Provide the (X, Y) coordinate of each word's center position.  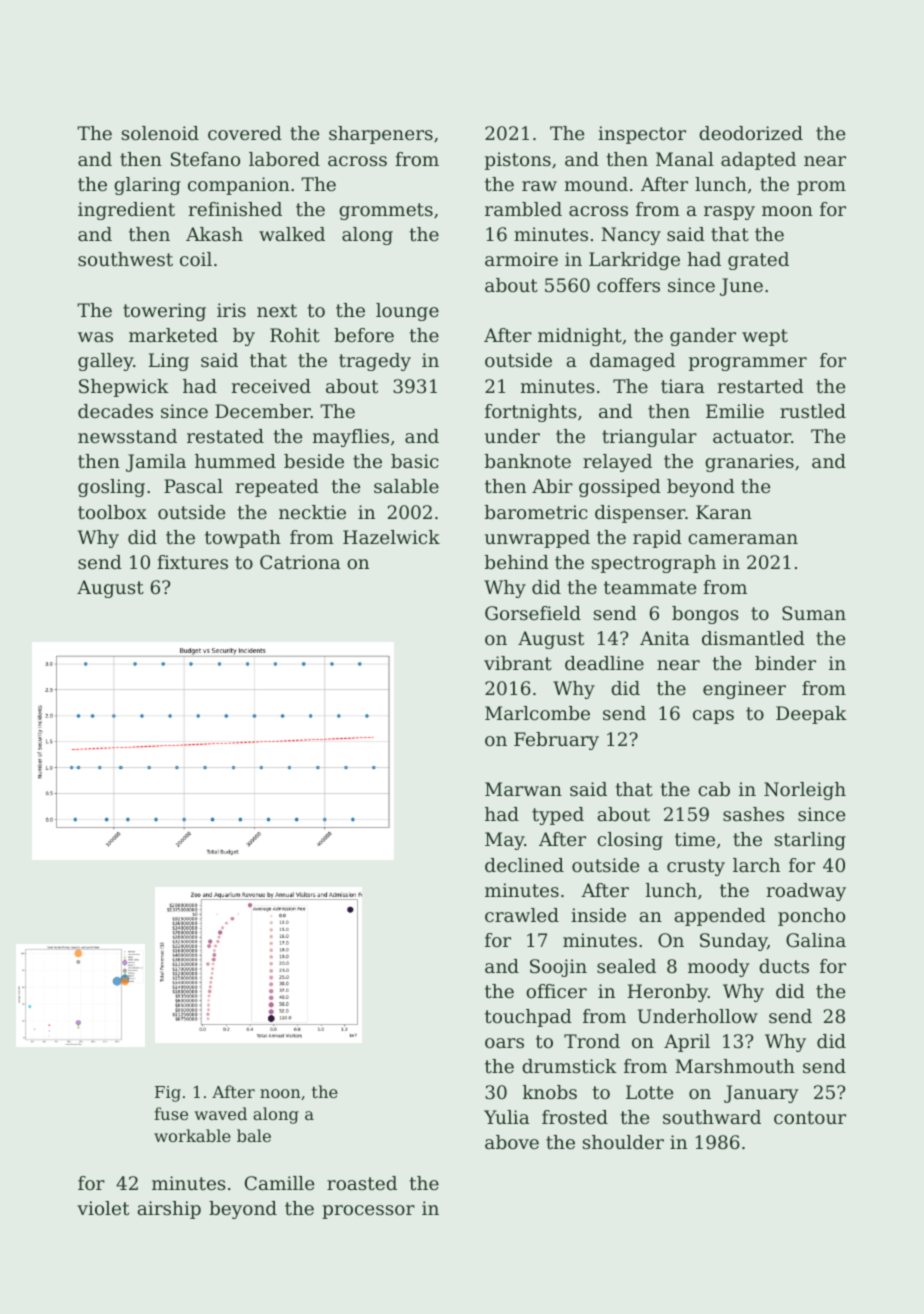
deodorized (751, 133)
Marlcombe (537, 713)
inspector (642, 135)
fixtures (192, 562)
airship (169, 1210)
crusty (696, 867)
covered (245, 133)
